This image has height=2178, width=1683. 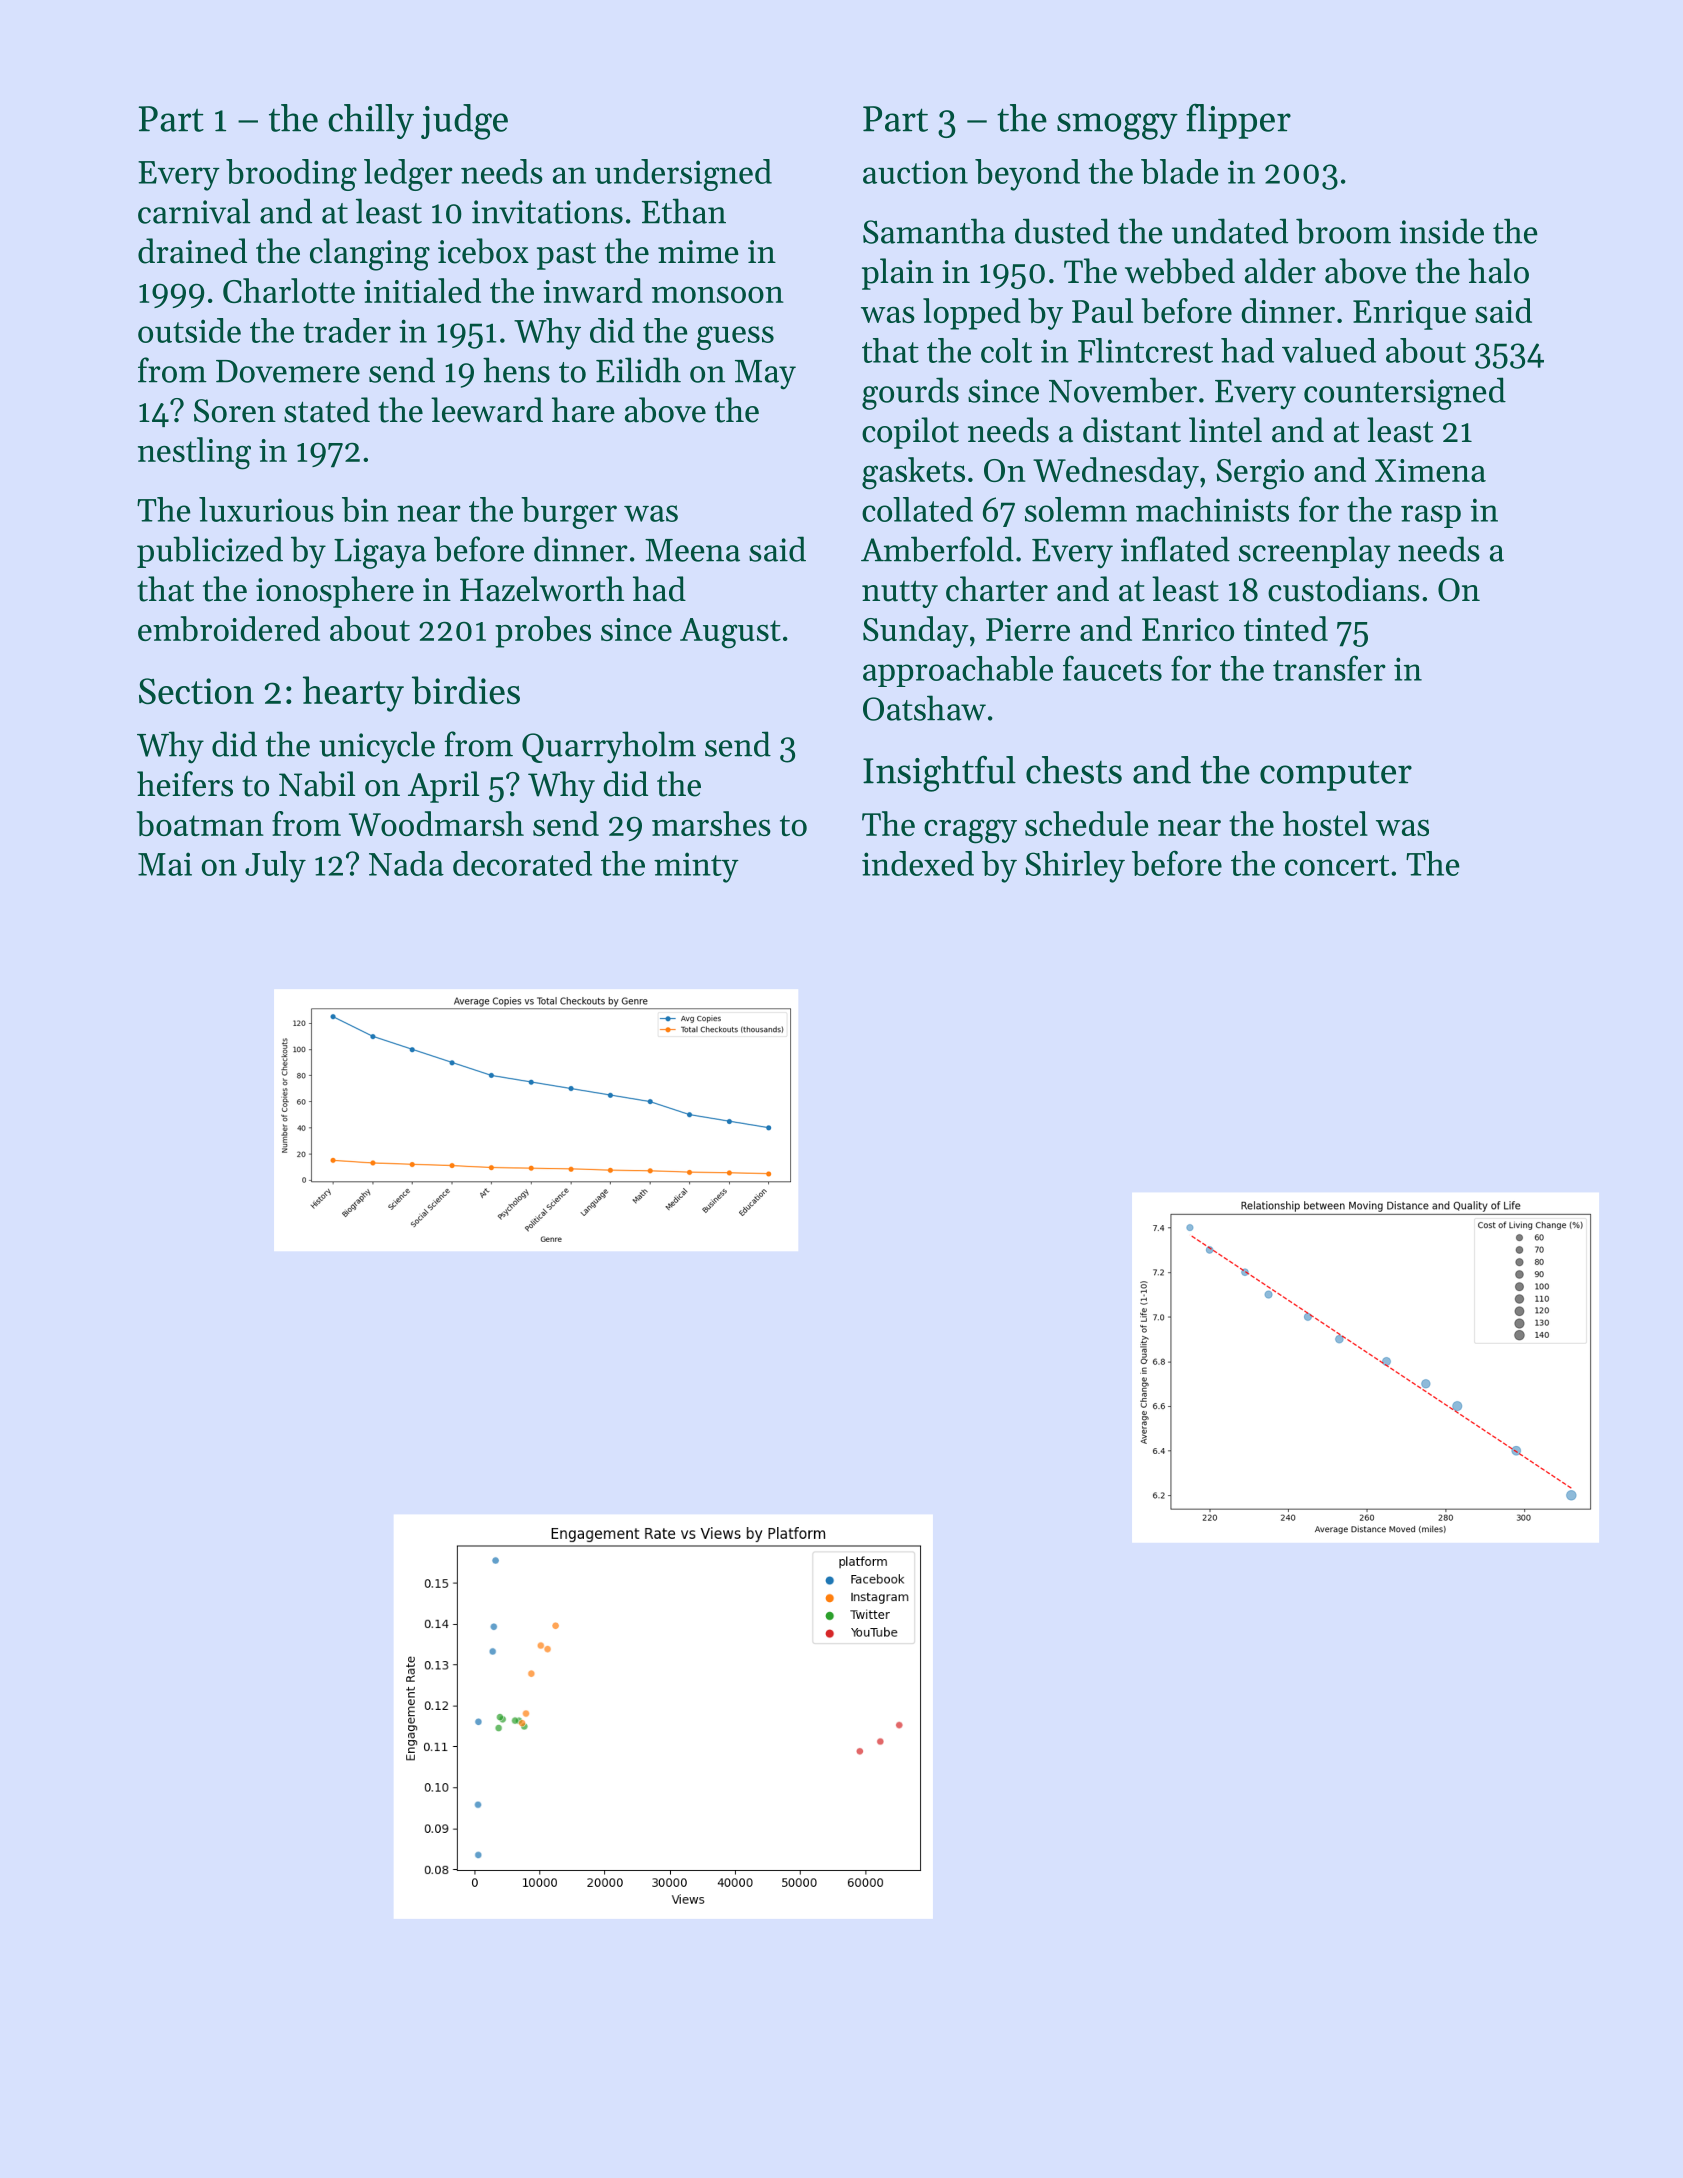 I want to click on bin, so click(x=365, y=509).
